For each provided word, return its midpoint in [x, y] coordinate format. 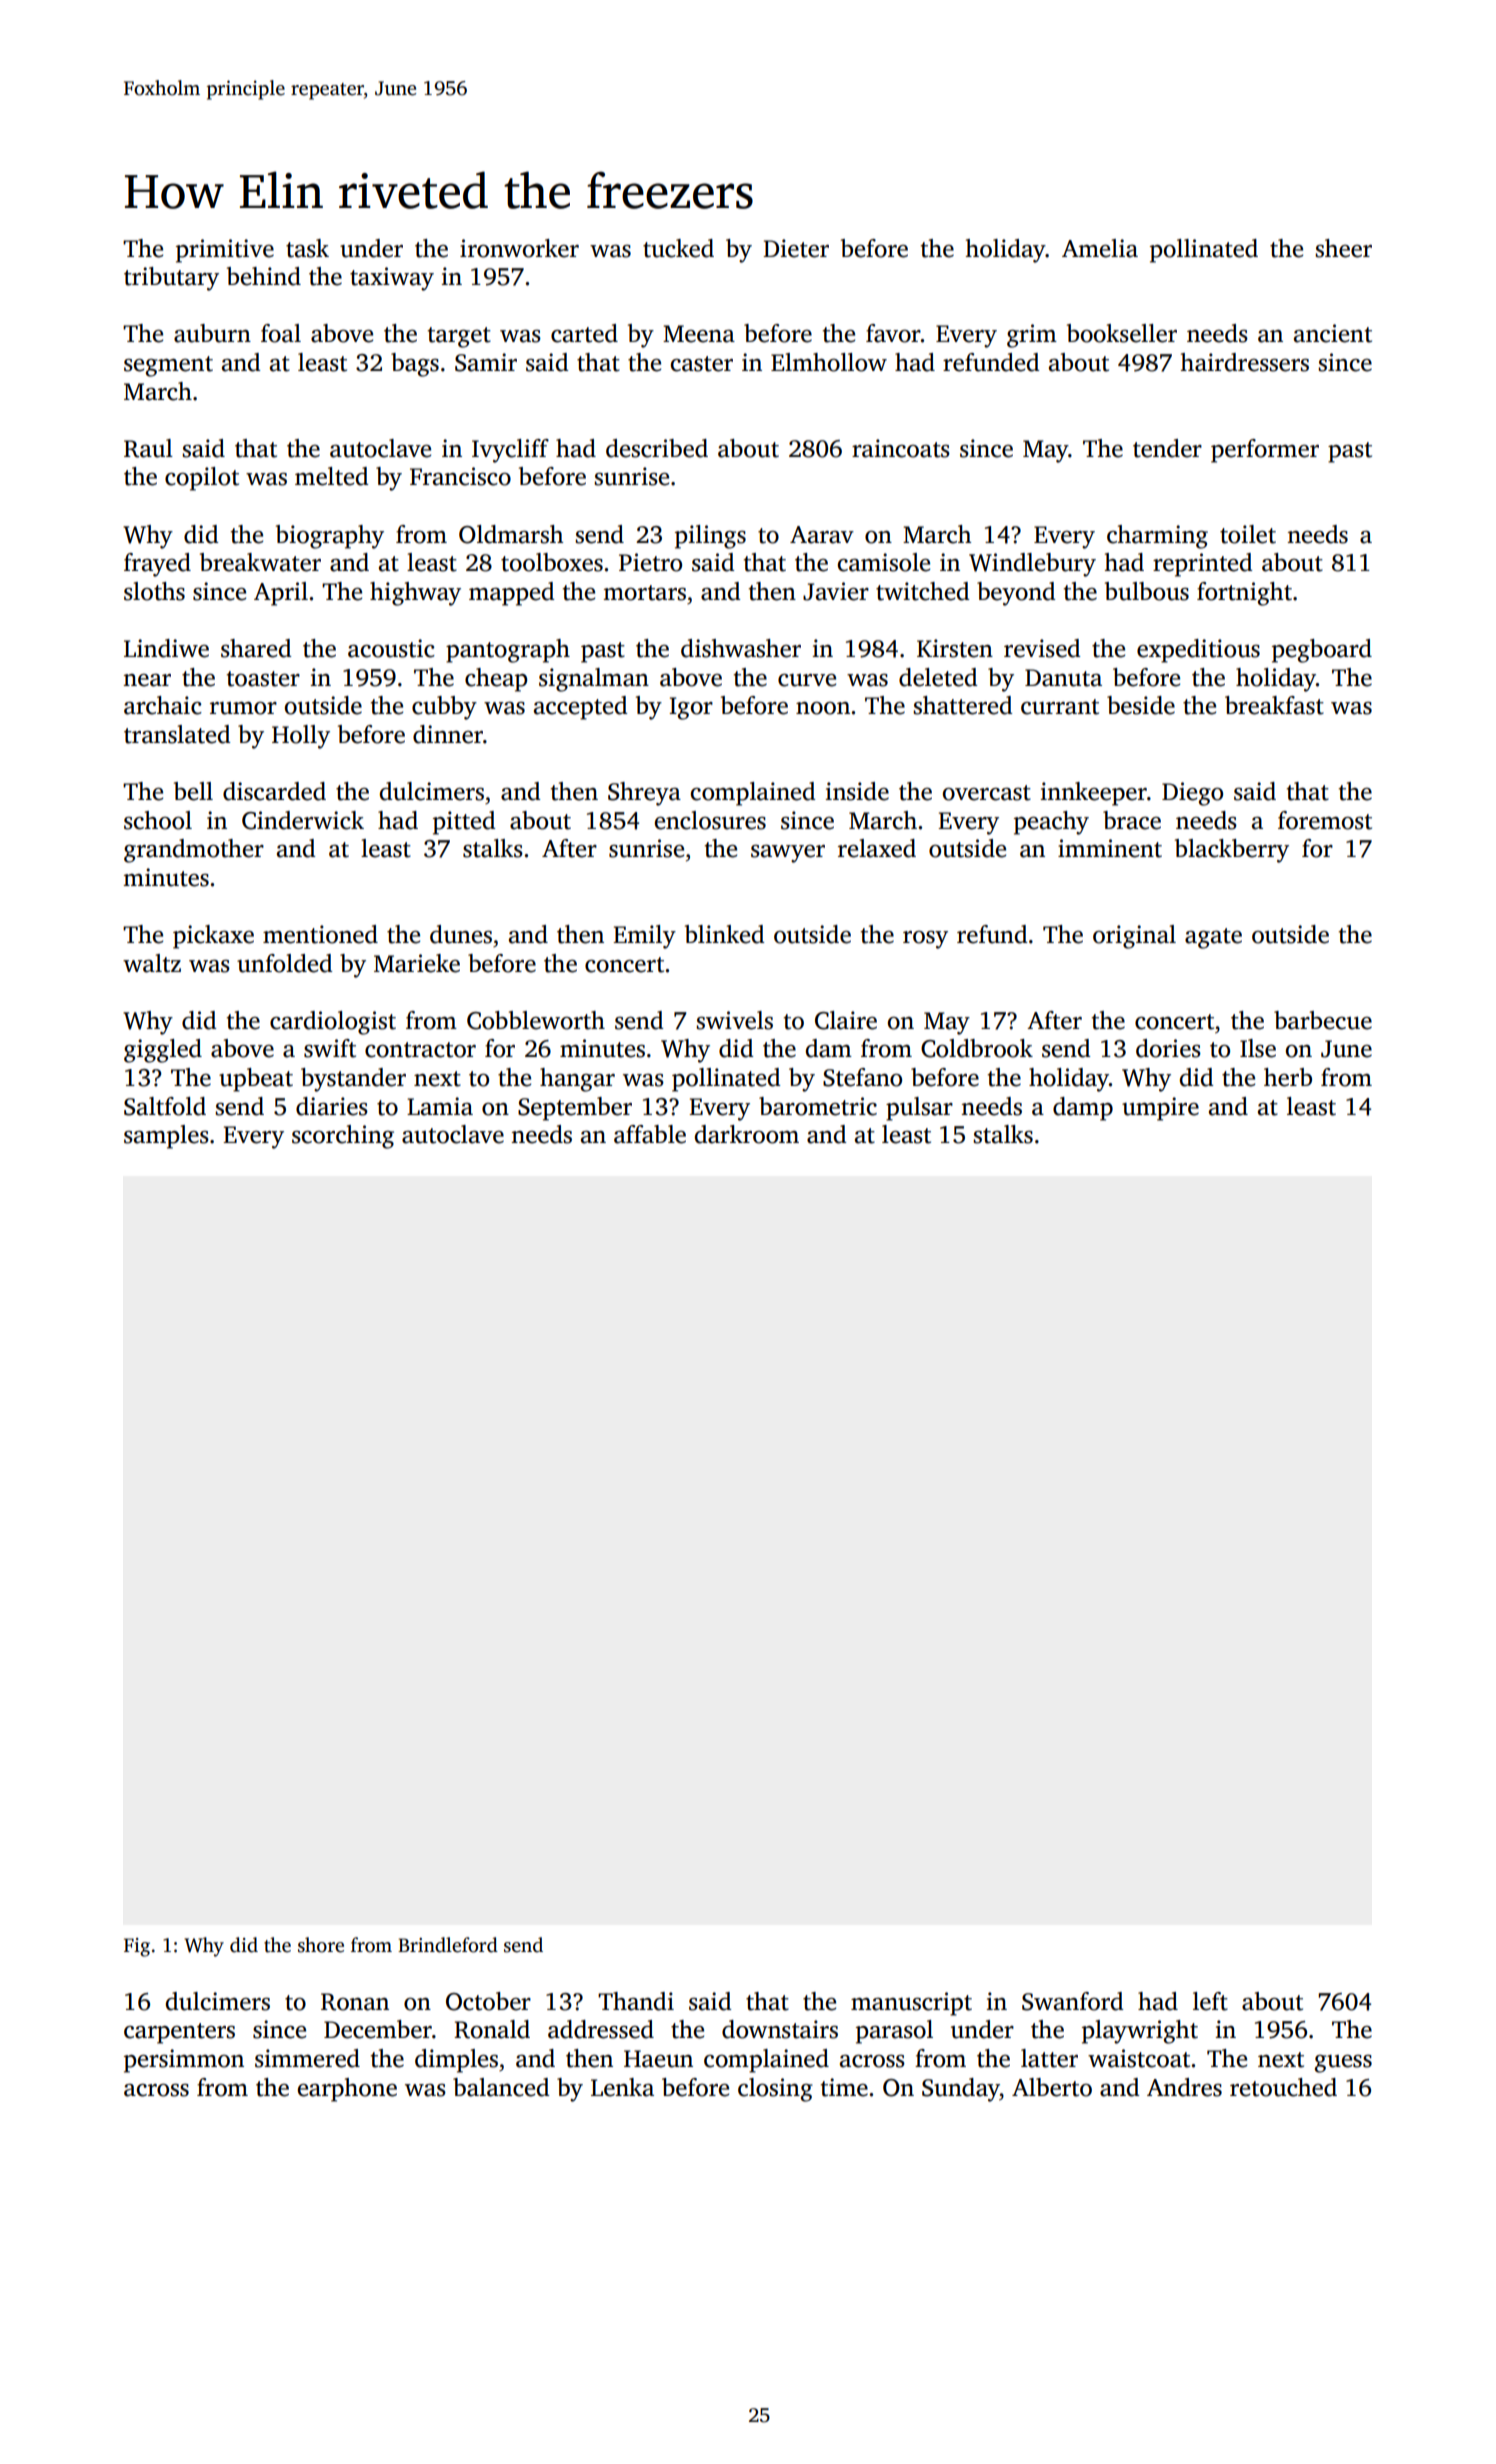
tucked [678, 248]
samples [166, 1137]
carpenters [179, 2033]
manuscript [911, 2004]
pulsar [919, 1109]
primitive [225, 251]
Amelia [1100, 248]
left [1210, 2001]
